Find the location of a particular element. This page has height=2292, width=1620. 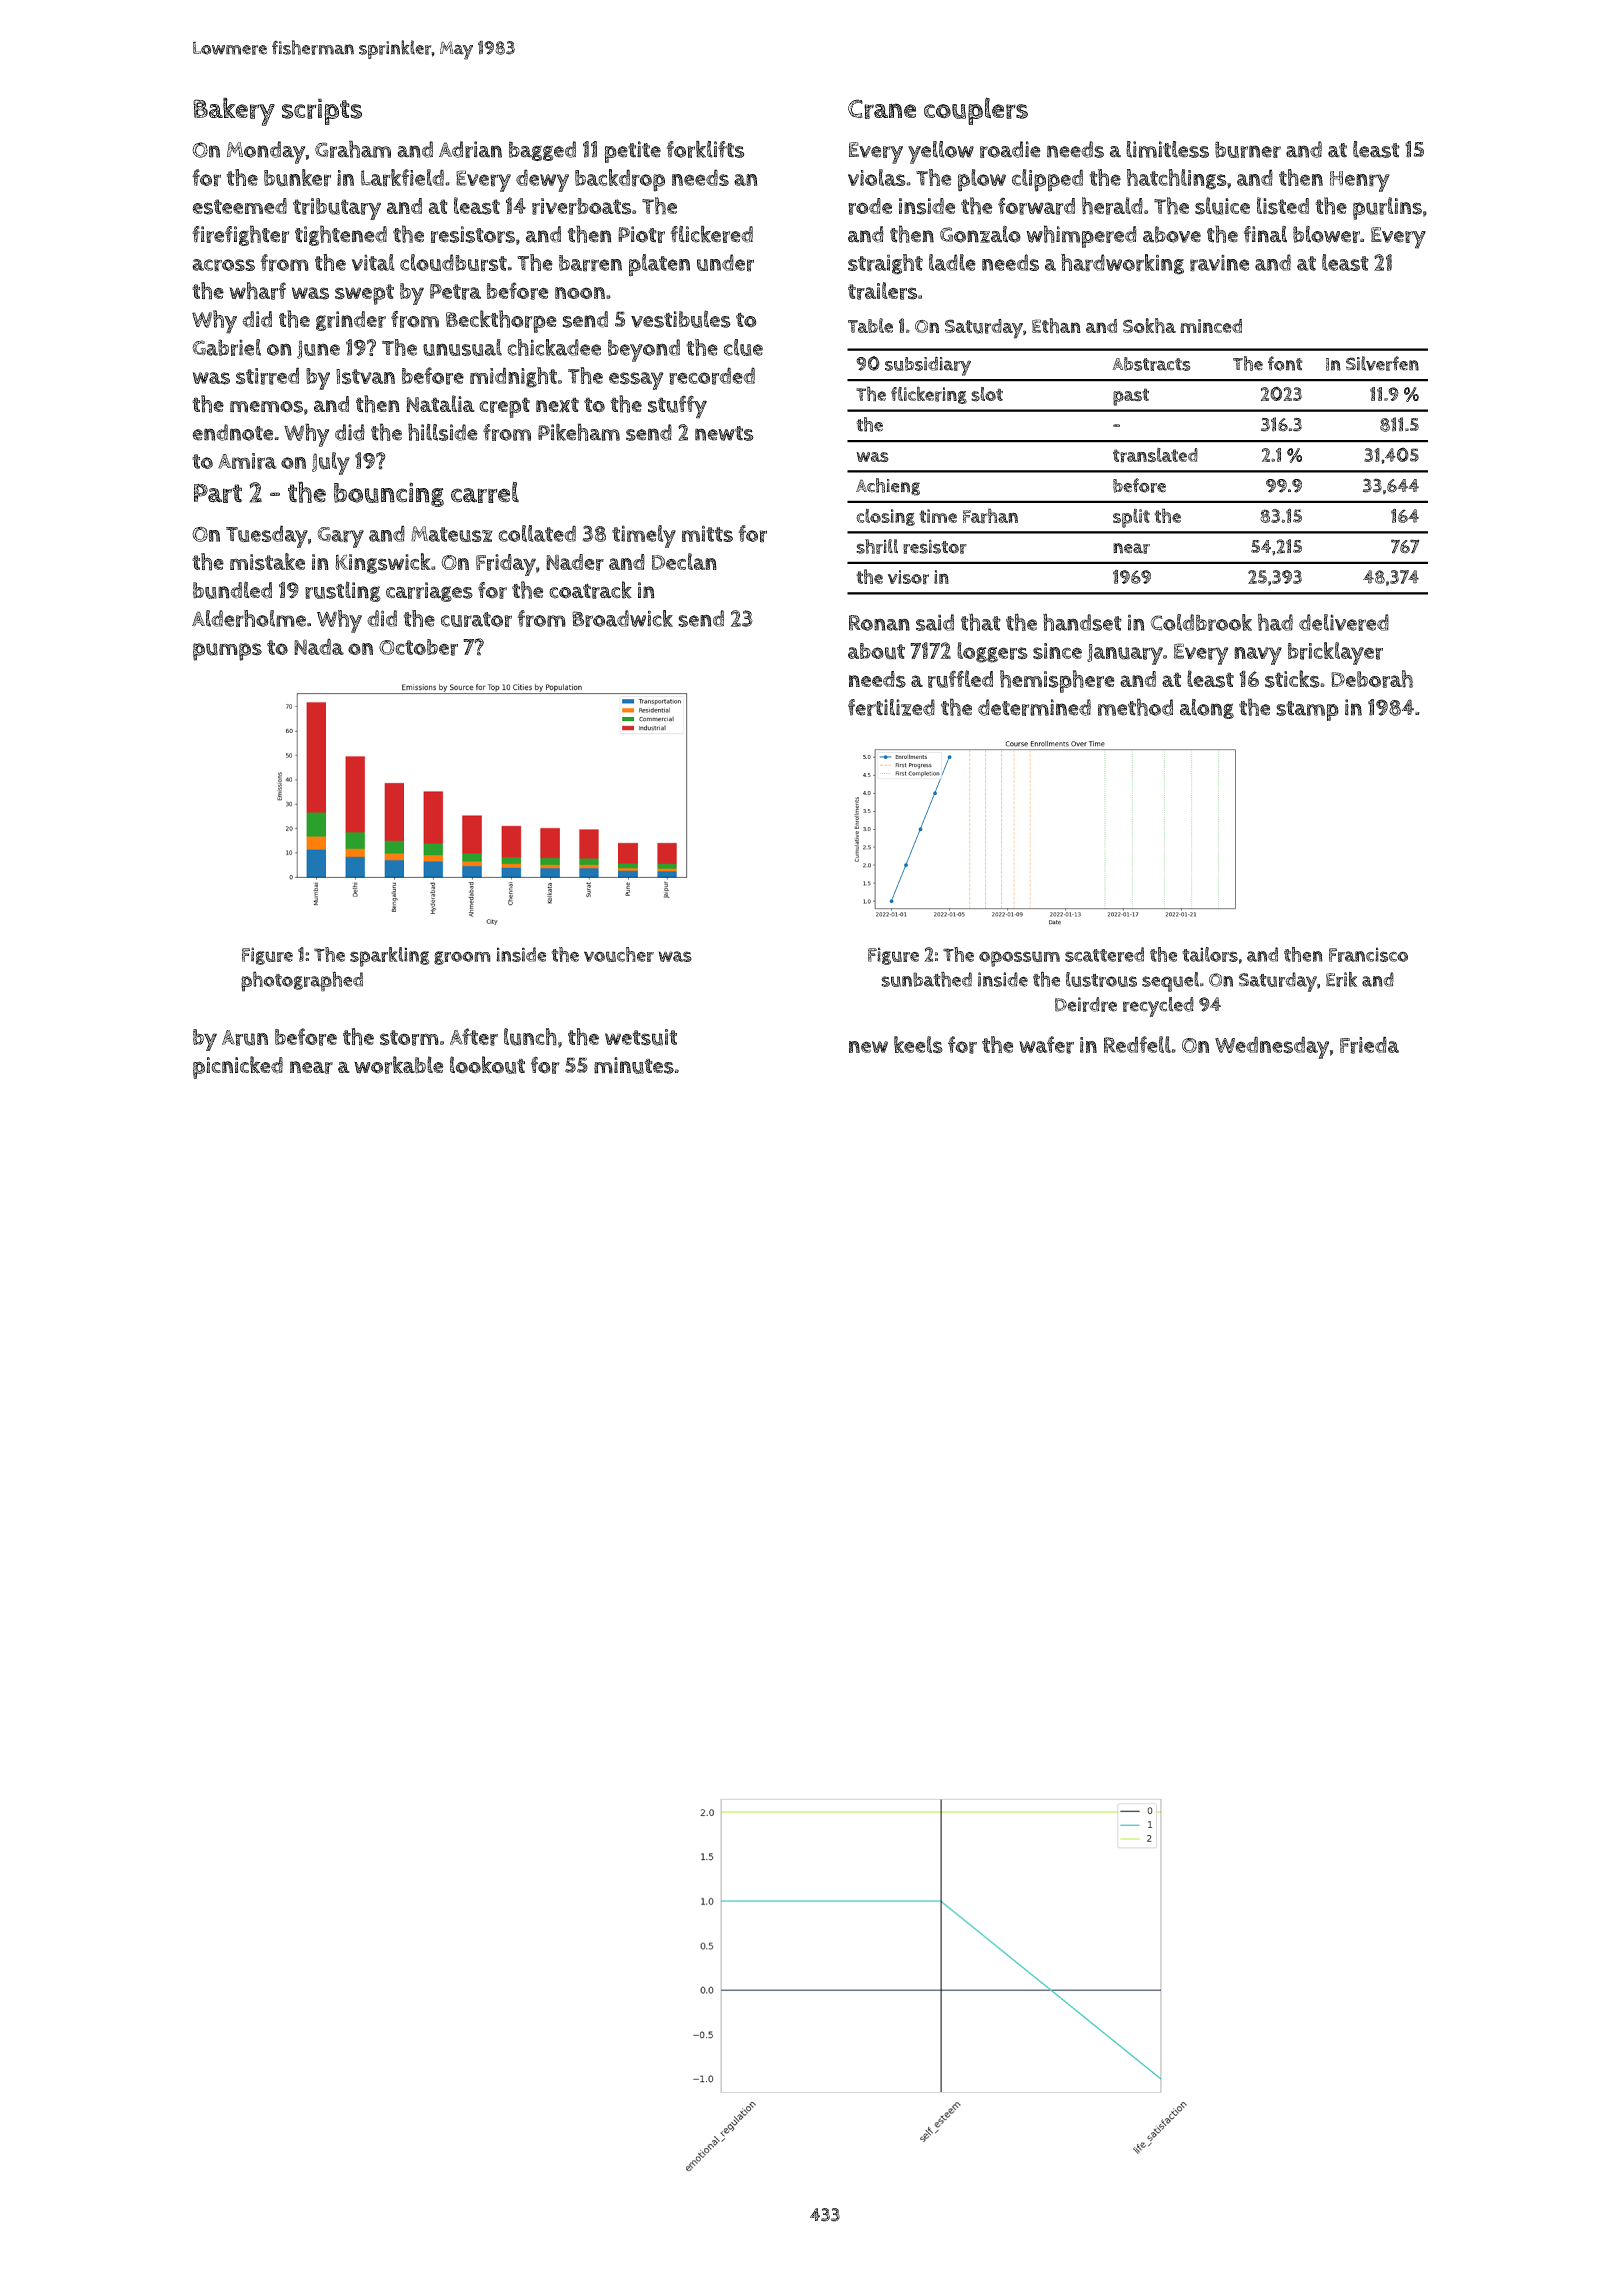

Graham is located at coordinates (353, 149).
